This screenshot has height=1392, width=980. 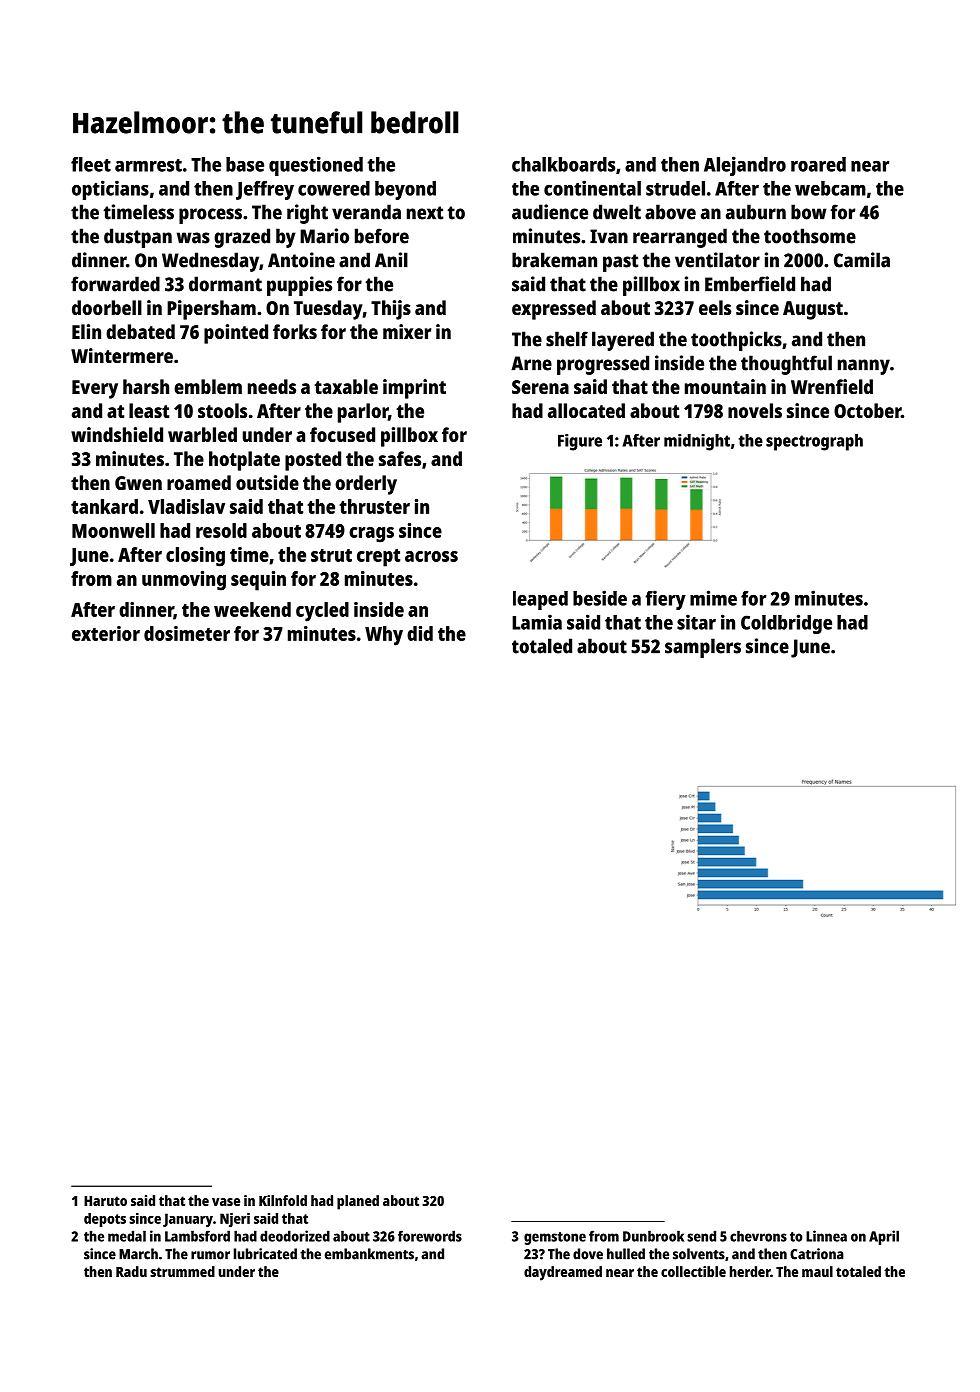 I want to click on Radu, so click(x=131, y=1271).
